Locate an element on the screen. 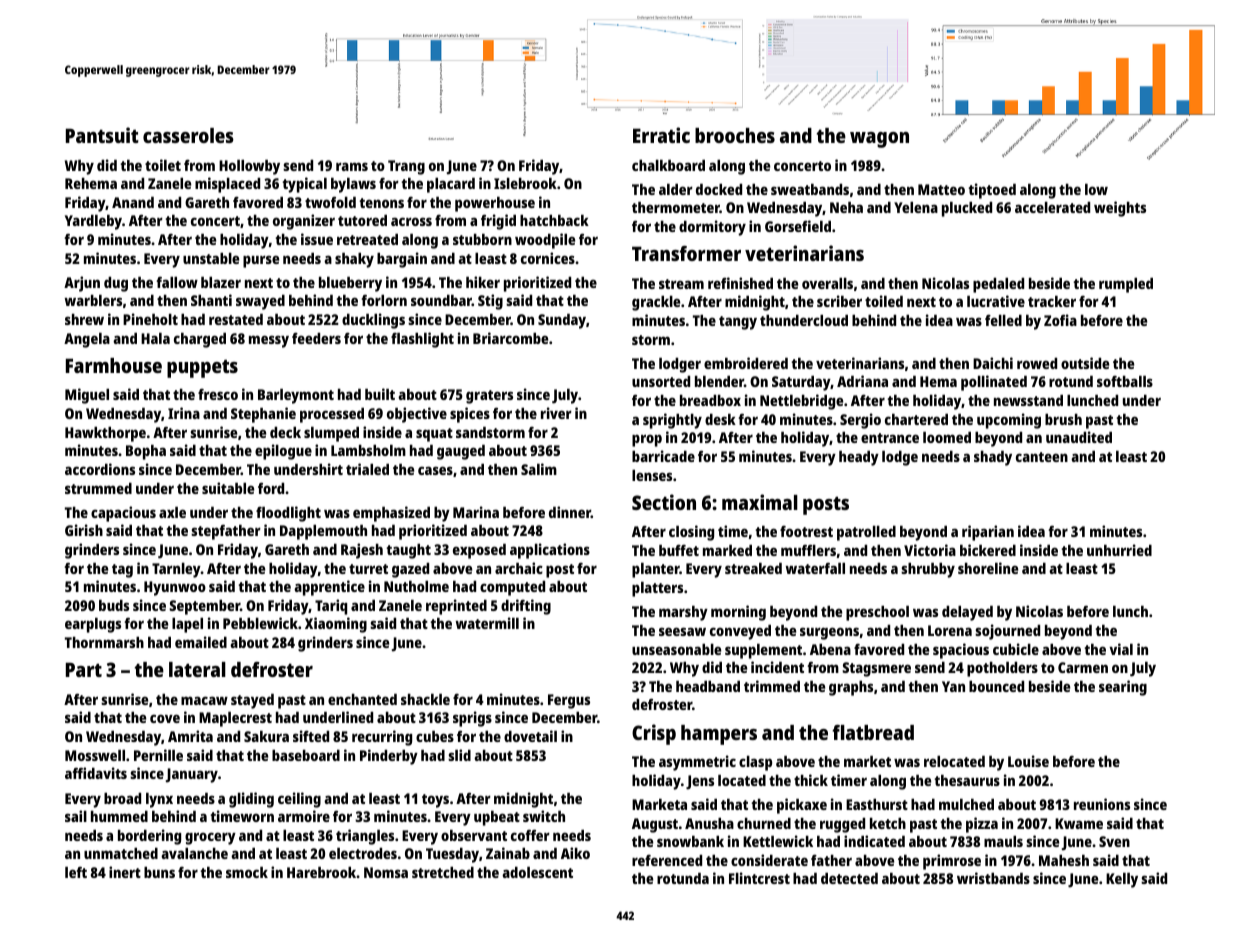 This screenshot has width=1233, height=952. adolescent is located at coordinates (537, 872).
